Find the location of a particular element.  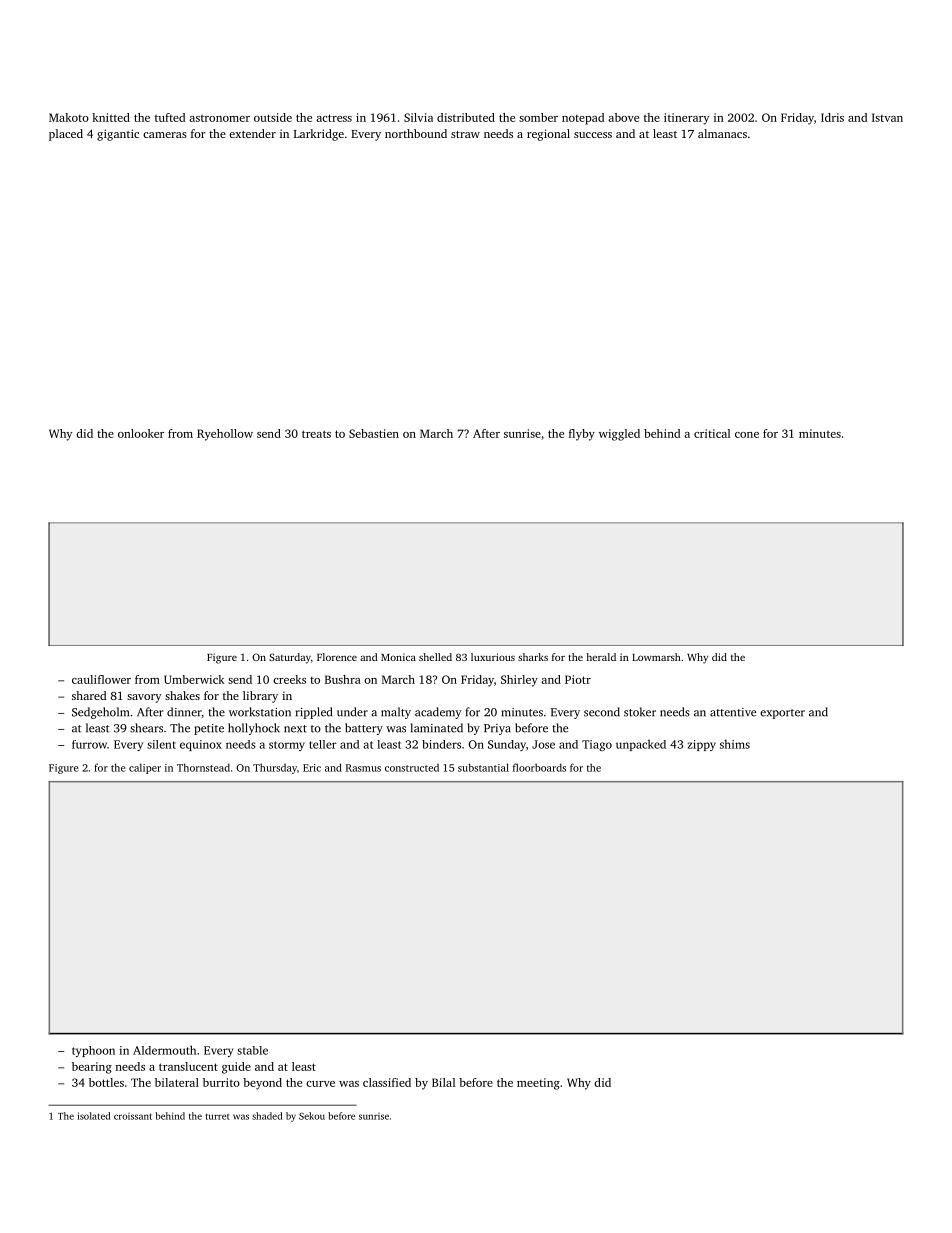

somber is located at coordinates (538, 117).
